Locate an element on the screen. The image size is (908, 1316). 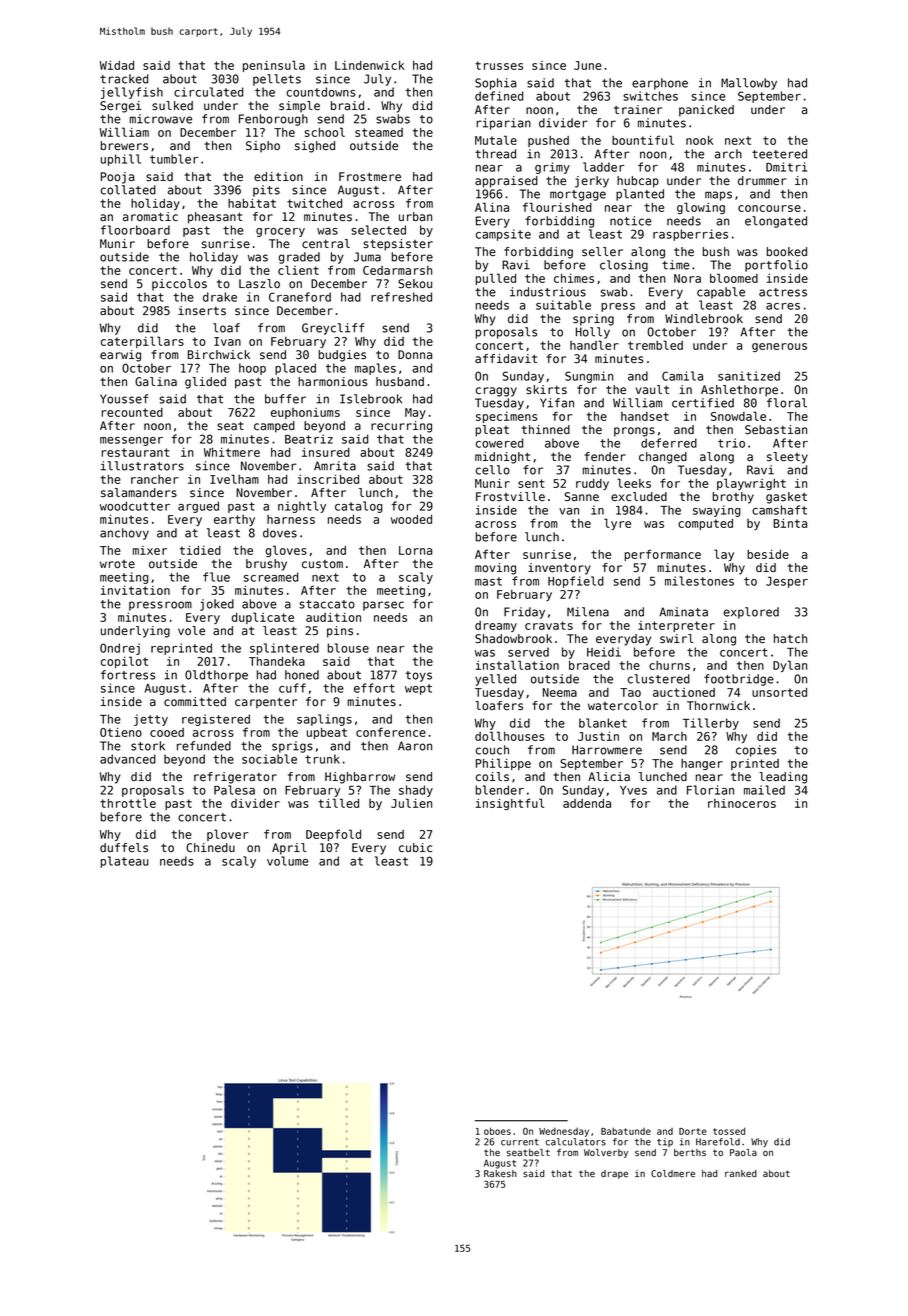
generous is located at coordinates (779, 347).
